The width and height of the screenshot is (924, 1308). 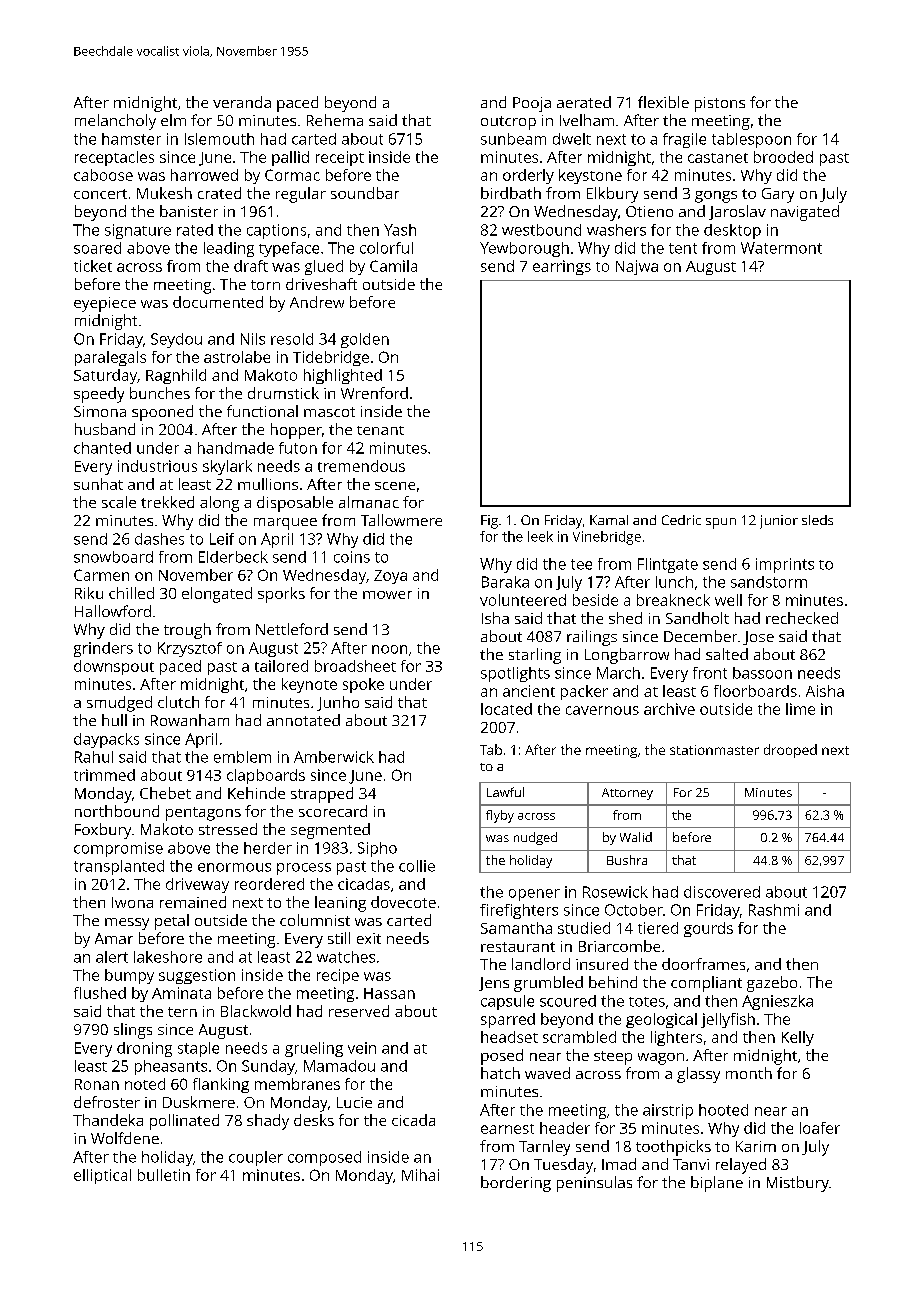 What do you see at coordinates (242, 102) in the screenshot?
I see `veranda` at bounding box center [242, 102].
